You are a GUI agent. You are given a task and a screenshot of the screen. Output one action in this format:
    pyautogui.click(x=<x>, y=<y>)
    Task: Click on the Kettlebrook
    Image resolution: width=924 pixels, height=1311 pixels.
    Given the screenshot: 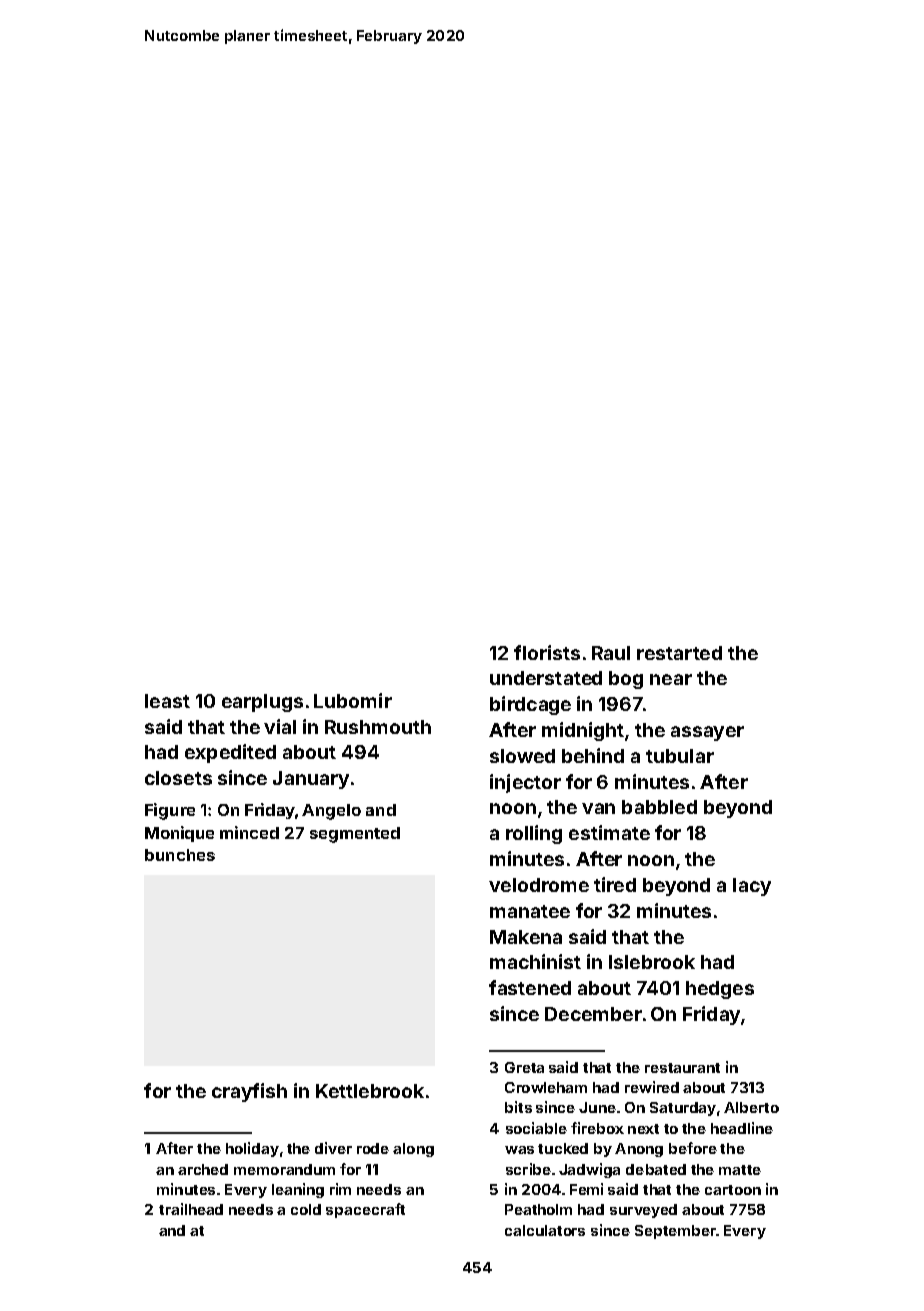 What is the action you would take?
    pyautogui.click(x=370, y=1091)
